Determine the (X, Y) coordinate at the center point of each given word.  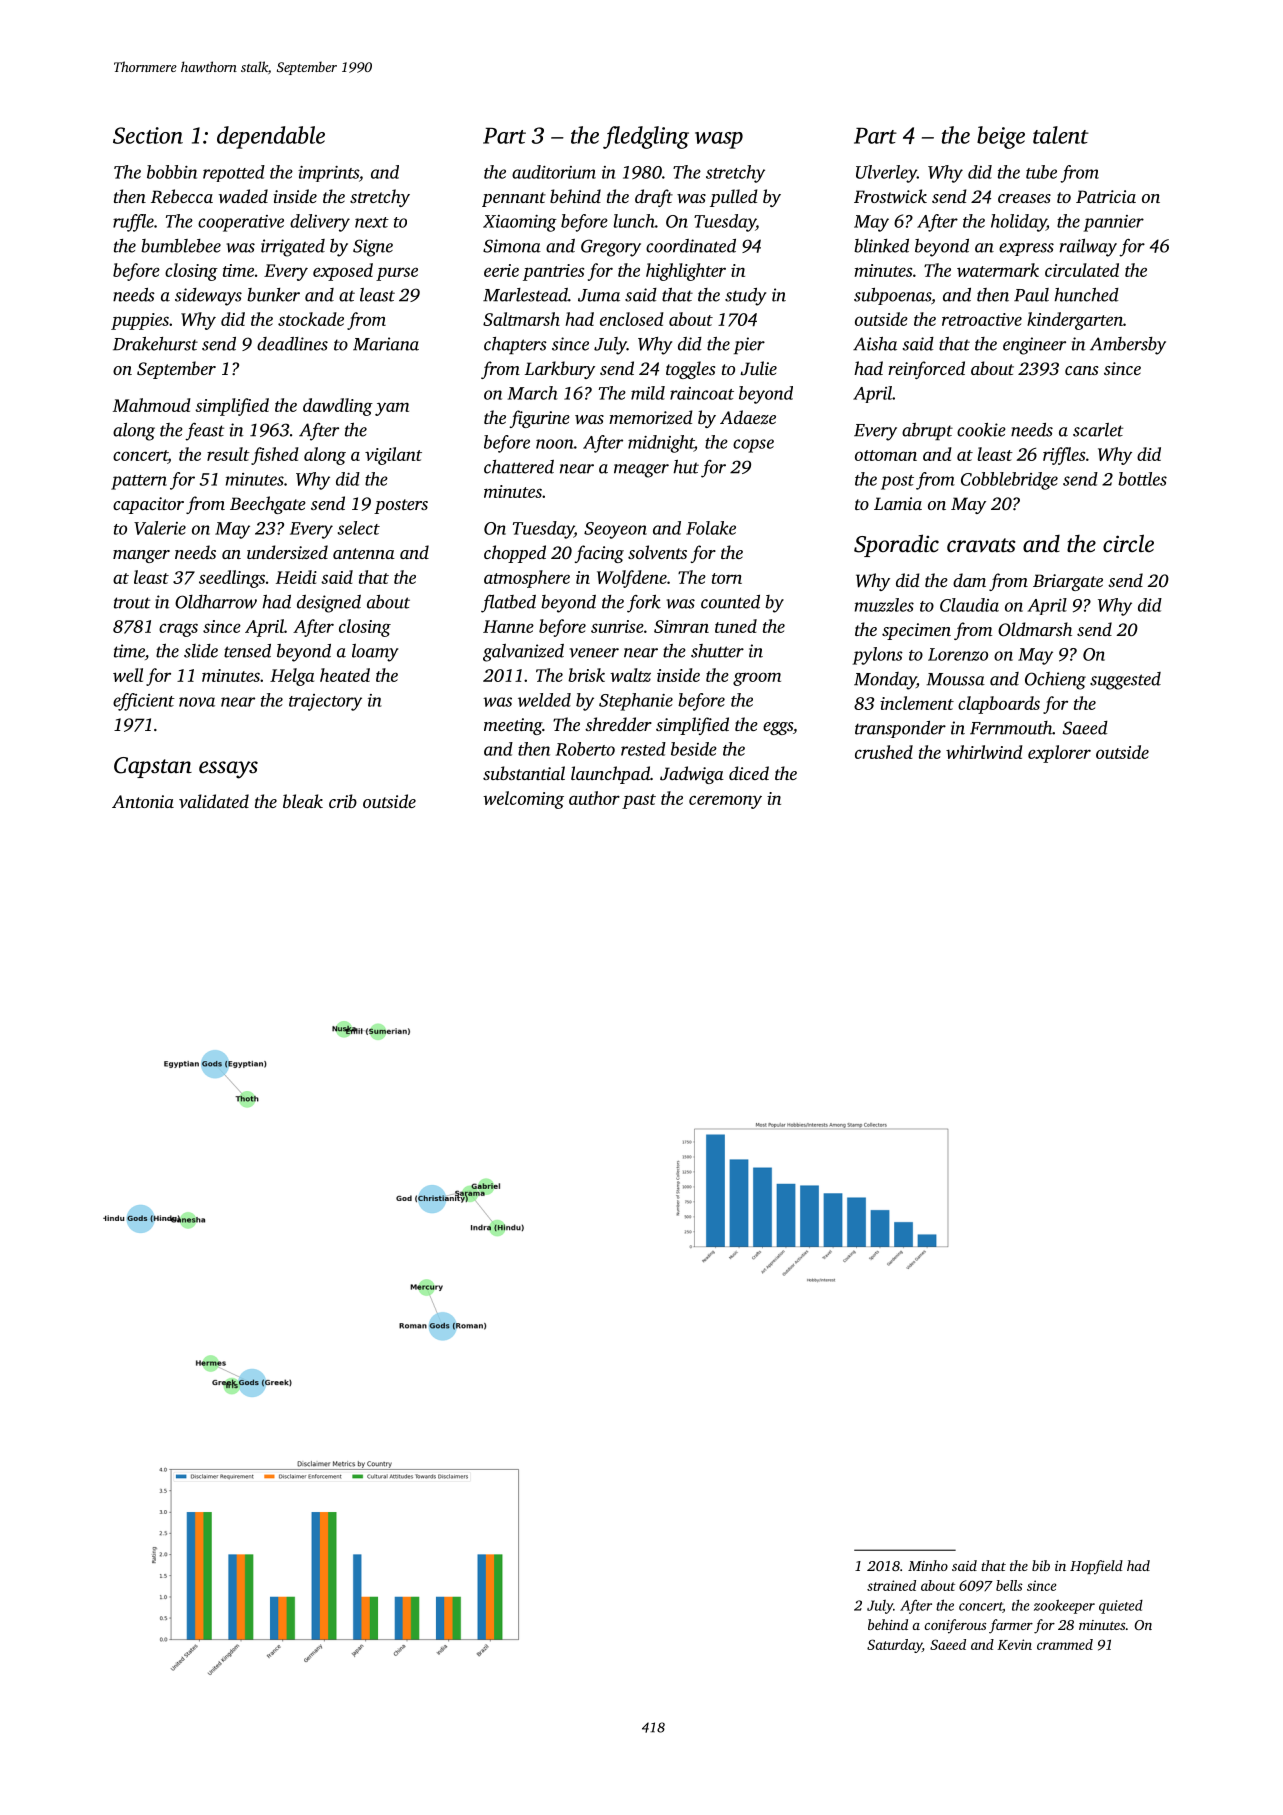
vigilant (393, 456)
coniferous (955, 1626)
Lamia (898, 503)
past (639, 801)
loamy (375, 653)
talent (1061, 135)
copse (753, 446)
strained (891, 1585)
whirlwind (984, 752)
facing (599, 554)
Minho (928, 1565)
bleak (303, 801)
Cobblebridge (1009, 481)
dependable (271, 137)
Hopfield (1096, 1567)
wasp (719, 140)
